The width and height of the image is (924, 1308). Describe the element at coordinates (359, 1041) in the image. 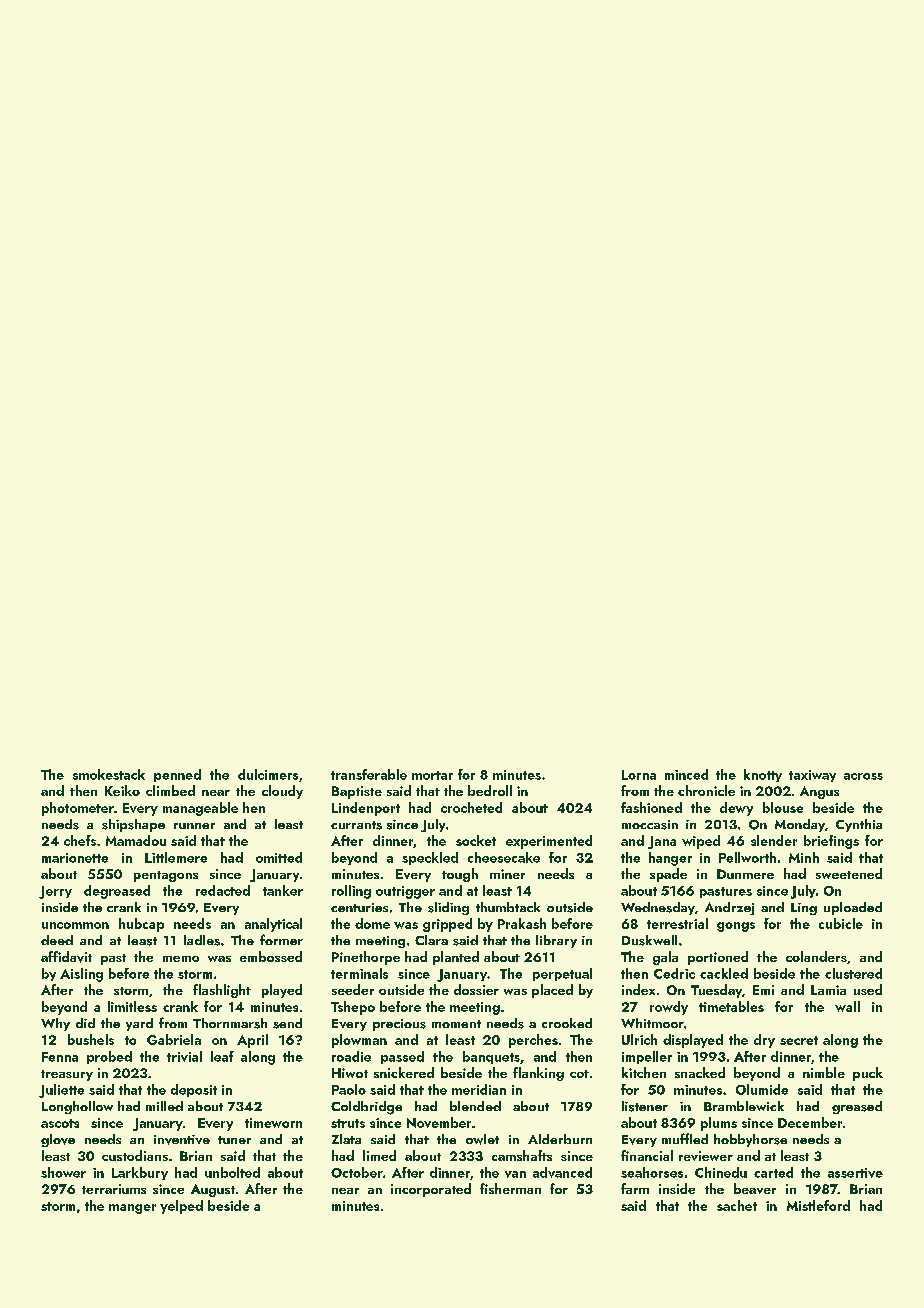

I see `plowman` at that location.
